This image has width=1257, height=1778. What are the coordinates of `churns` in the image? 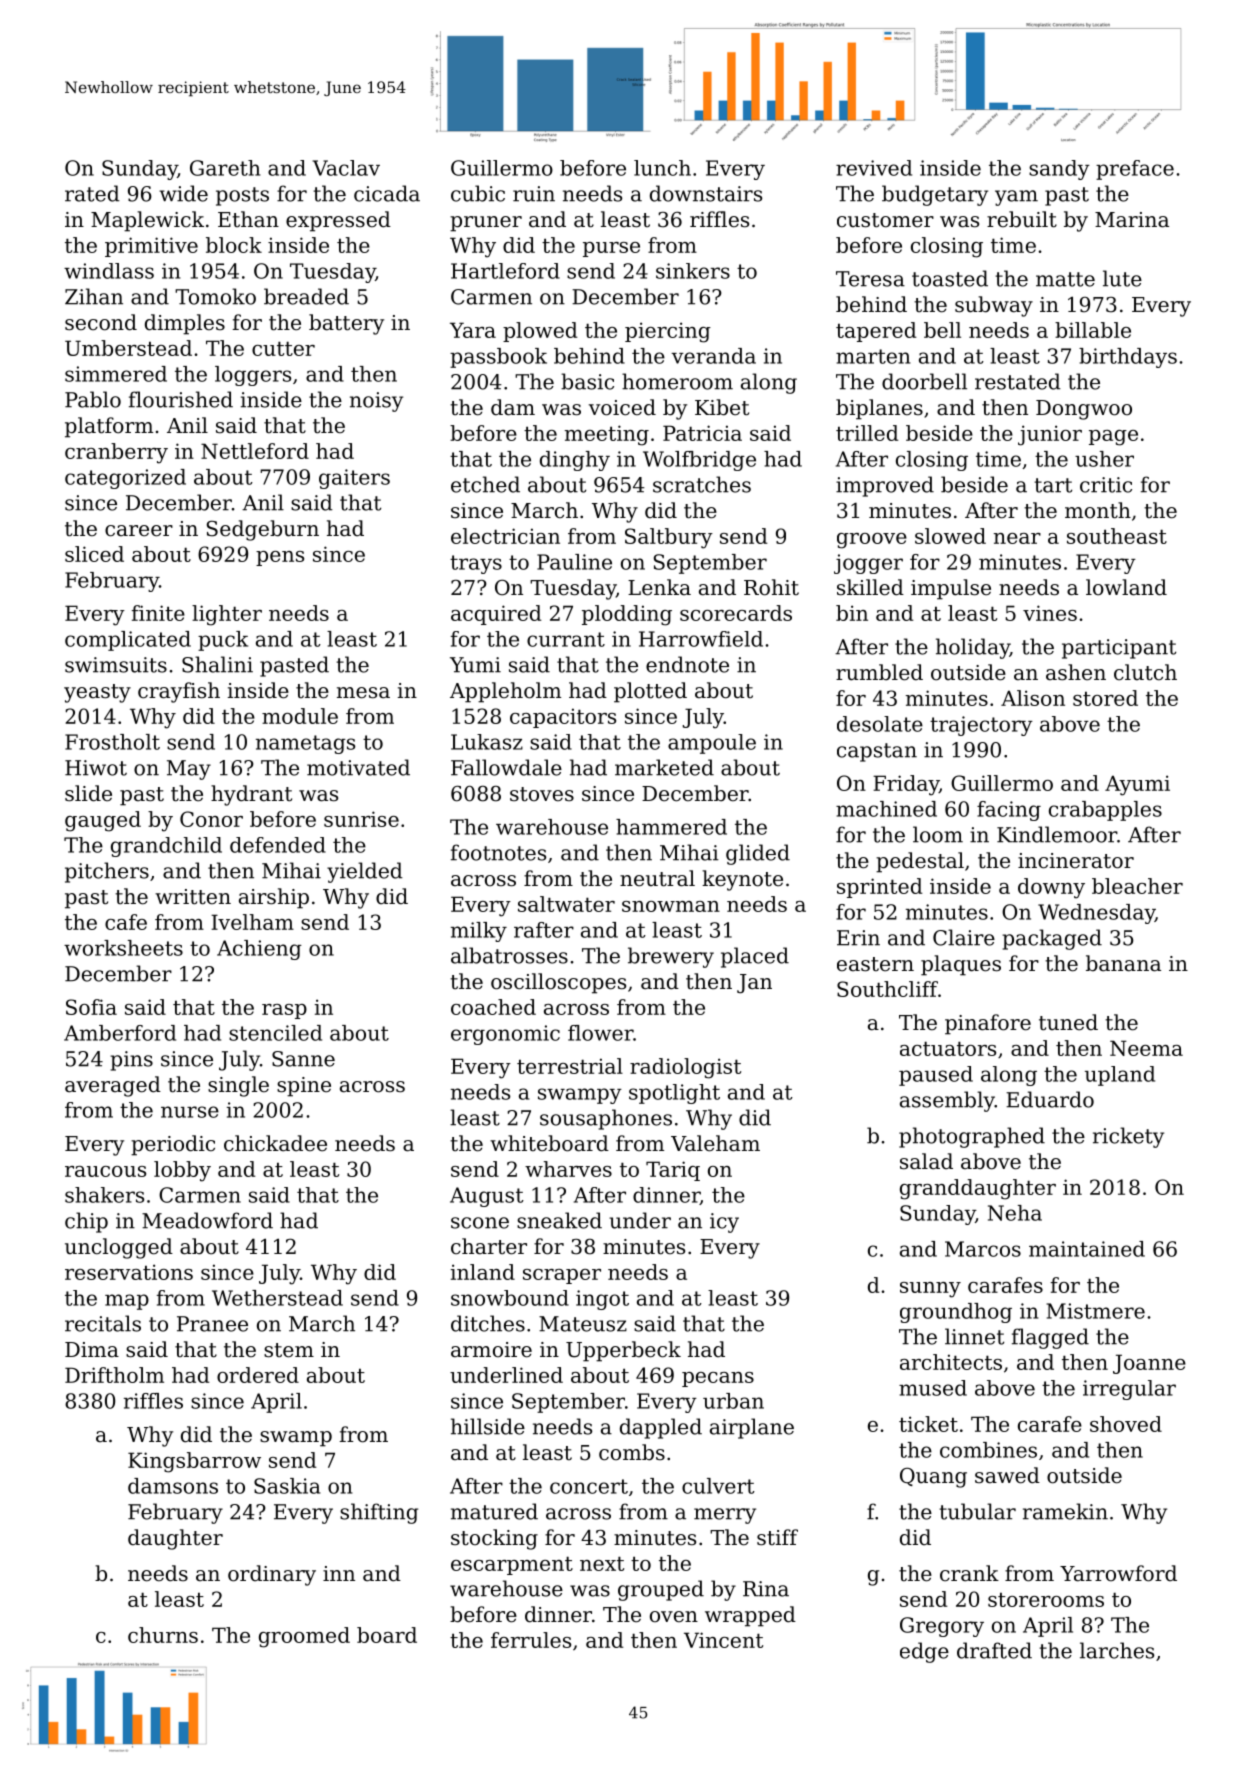 It's located at (163, 1635).
